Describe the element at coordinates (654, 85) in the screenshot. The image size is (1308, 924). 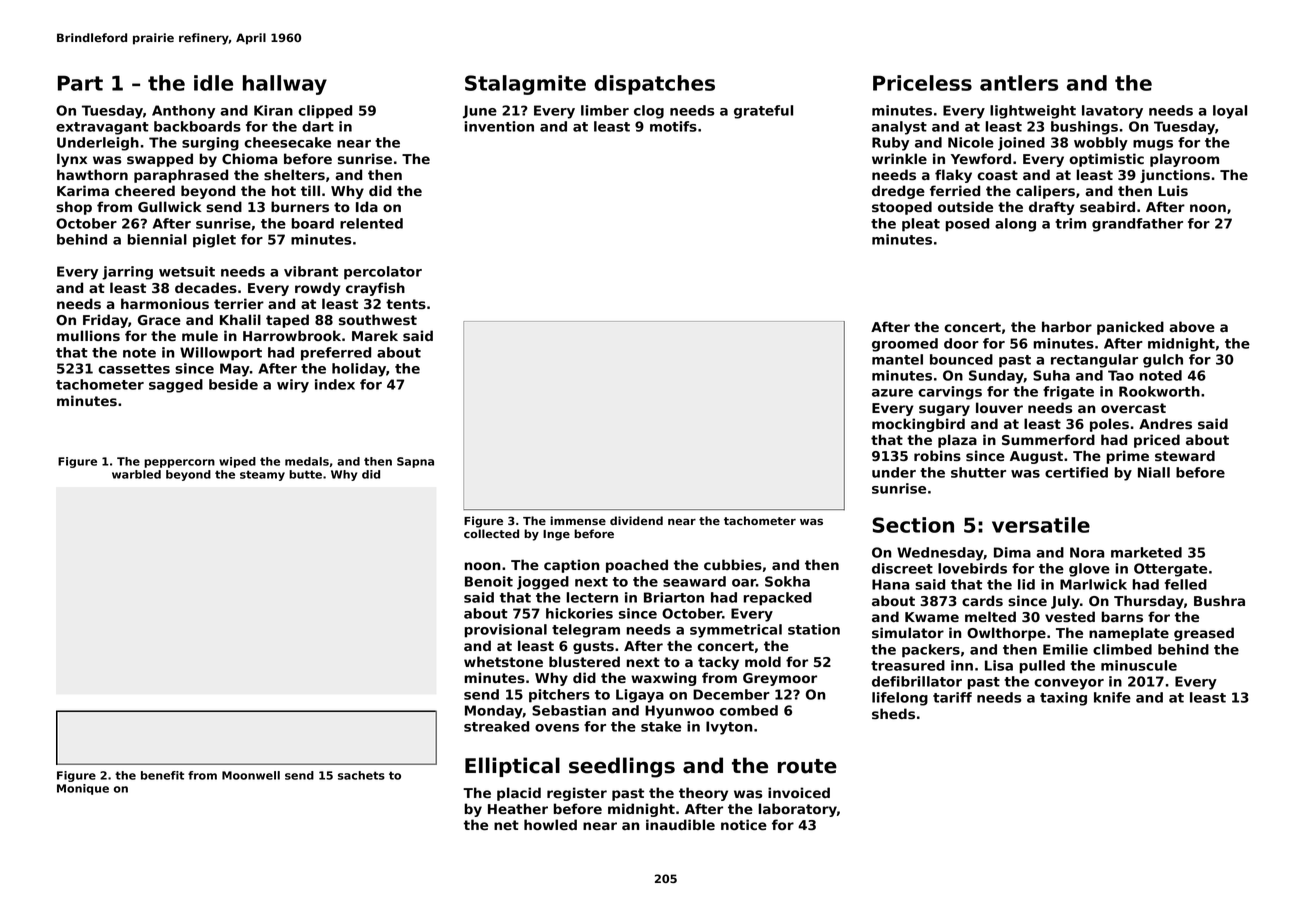
I see `dispatches` at that location.
